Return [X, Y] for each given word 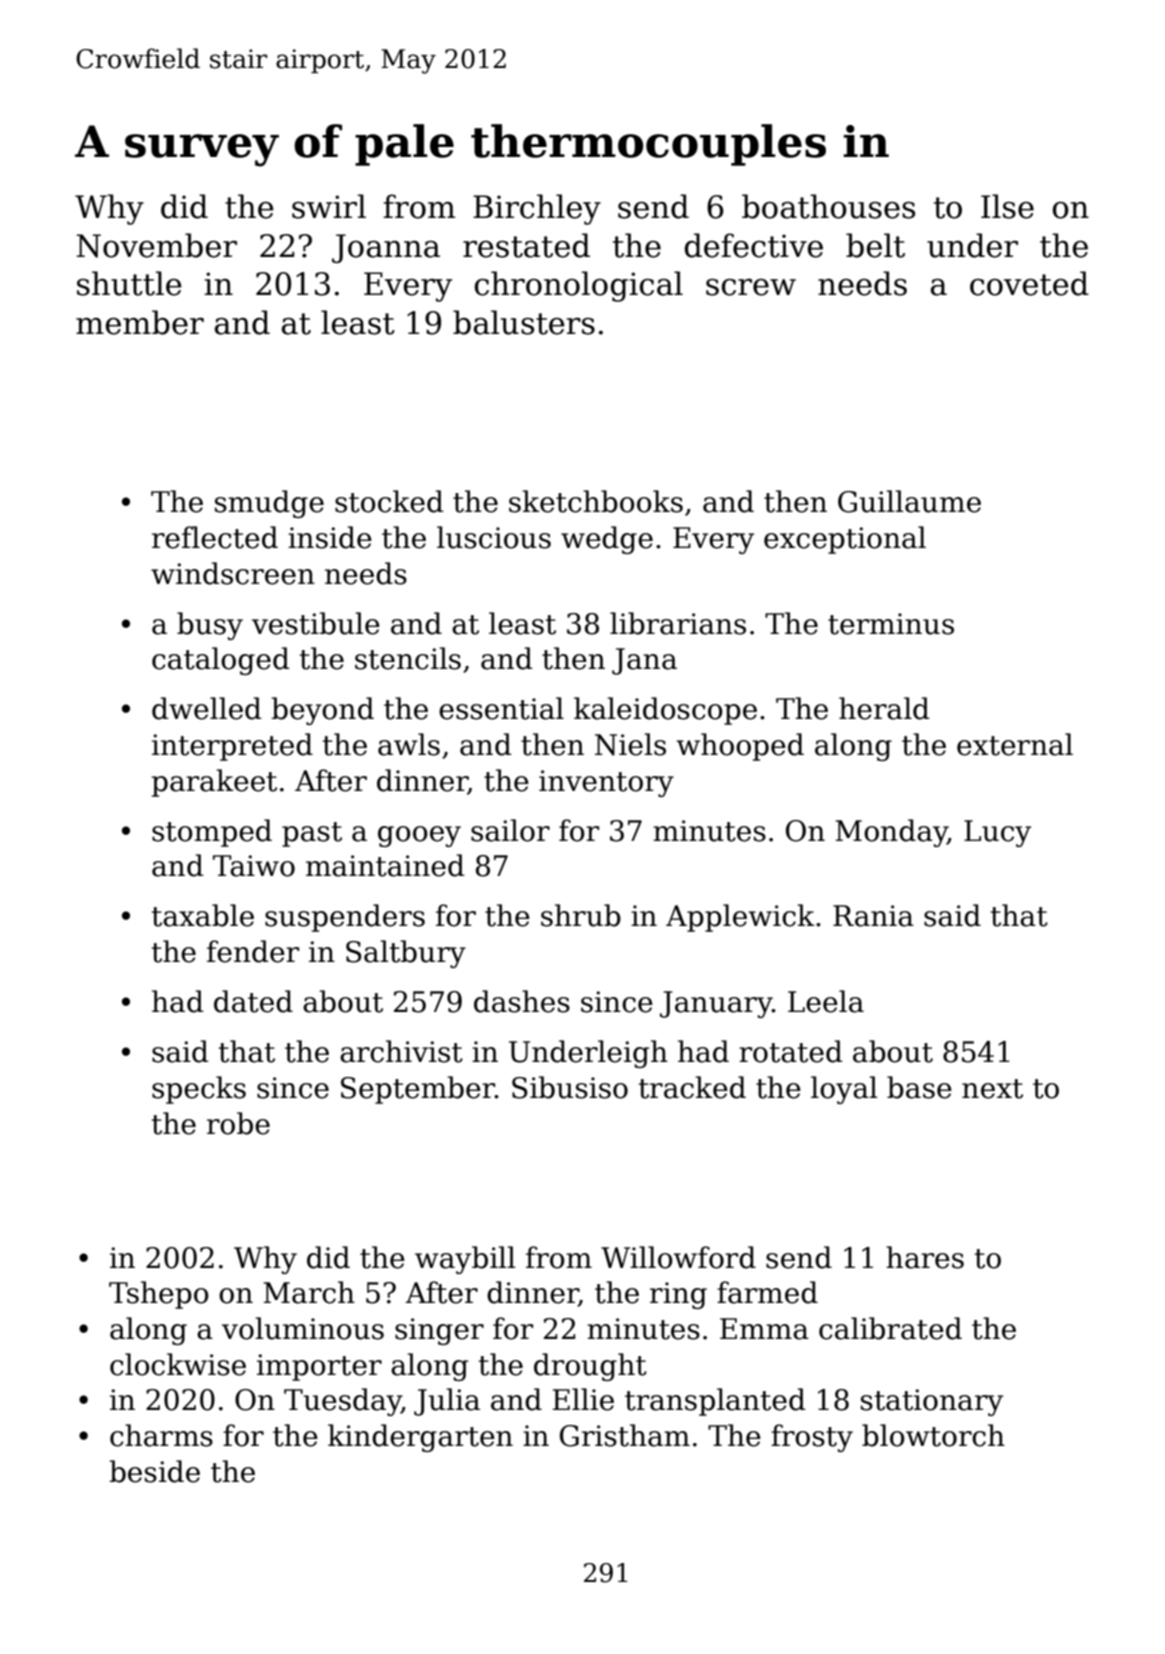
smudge [269, 504]
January [716, 1004]
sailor [510, 830]
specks [199, 1090]
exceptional [845, 540]
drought [590, 1367]
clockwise [178, 1364]
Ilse [1007, 206]
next [992, 1089]
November [156, 245]
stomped [212, 833]
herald [884, 708]
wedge [607, 540]
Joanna [386, 248]
